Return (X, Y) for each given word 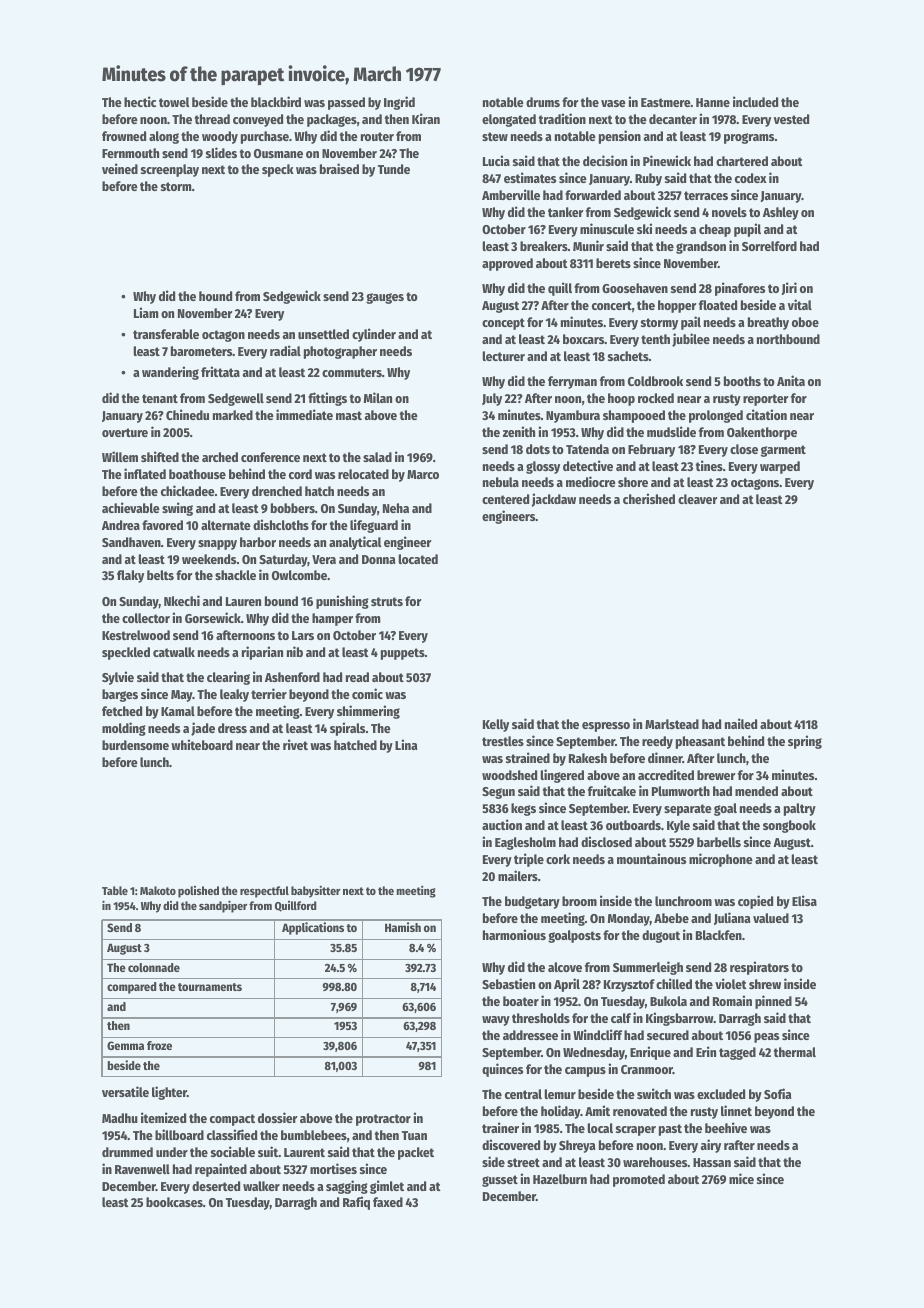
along (164, 137)
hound (215, 296)
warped (780, 467)
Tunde (394, 169)
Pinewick (667, 160)
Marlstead (672, 724)
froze (159, 1045)
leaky (234, 695)
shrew (765, 984)
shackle (235, 575)
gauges (385, 298)
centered (505, 499)
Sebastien (508, 983)
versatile (125, 1091)
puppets (403, 654)
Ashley (781, 213)
